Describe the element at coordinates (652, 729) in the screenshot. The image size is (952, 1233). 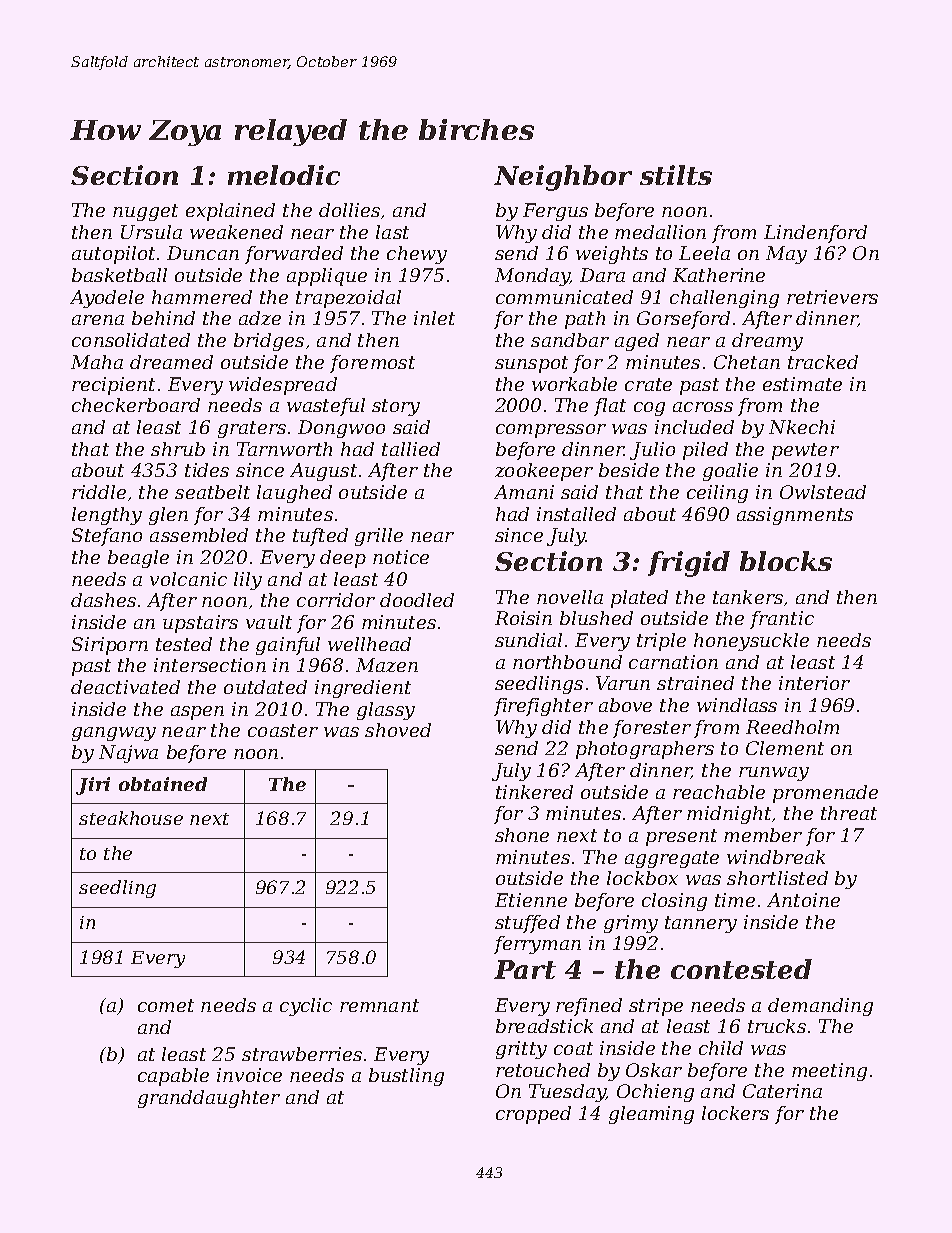
I see `forester` at that location.
